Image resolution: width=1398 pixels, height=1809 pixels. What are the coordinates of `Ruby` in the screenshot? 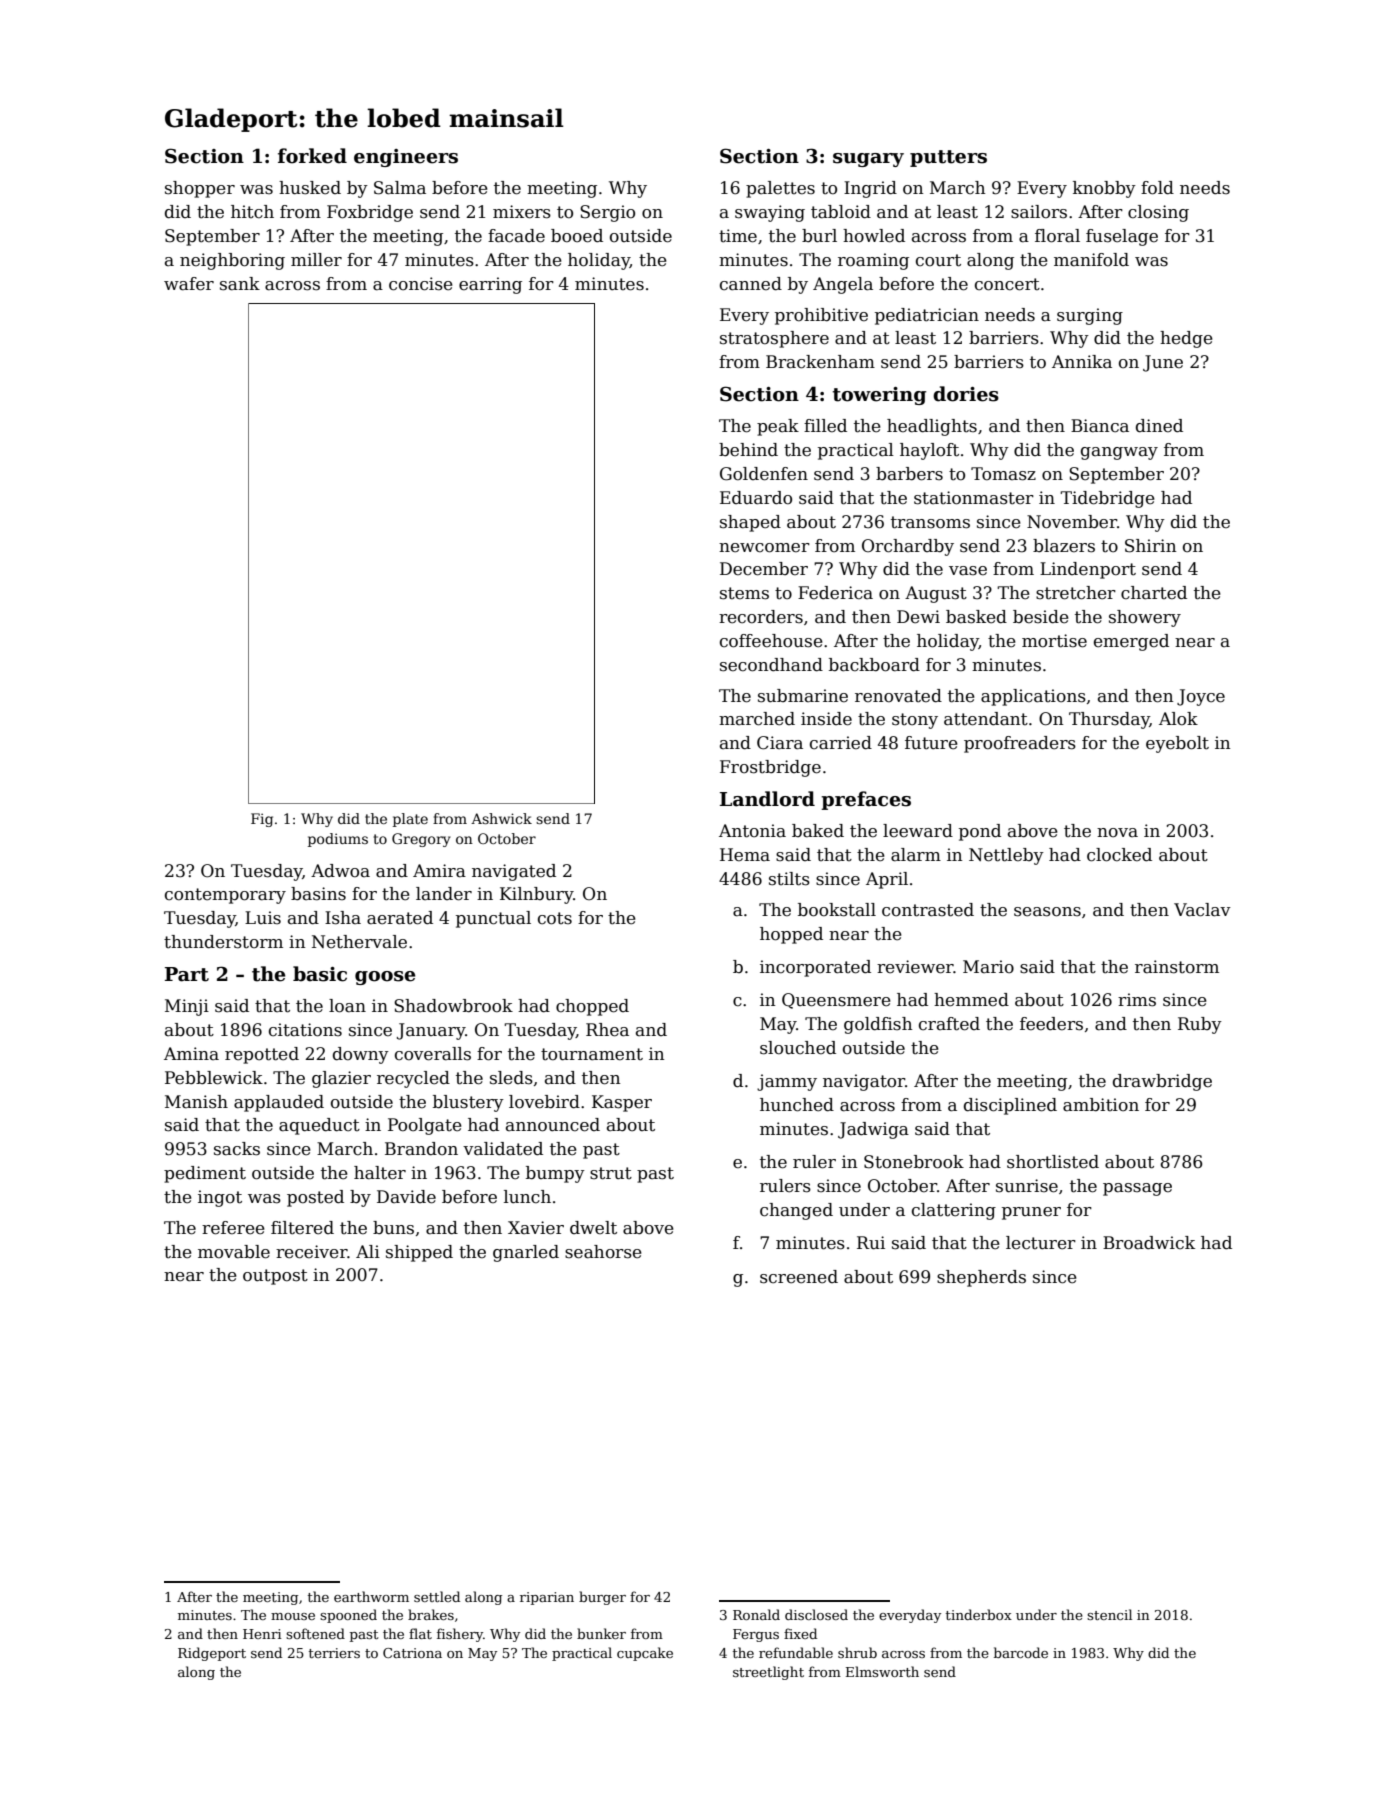 It's located at (1200, 1025).
